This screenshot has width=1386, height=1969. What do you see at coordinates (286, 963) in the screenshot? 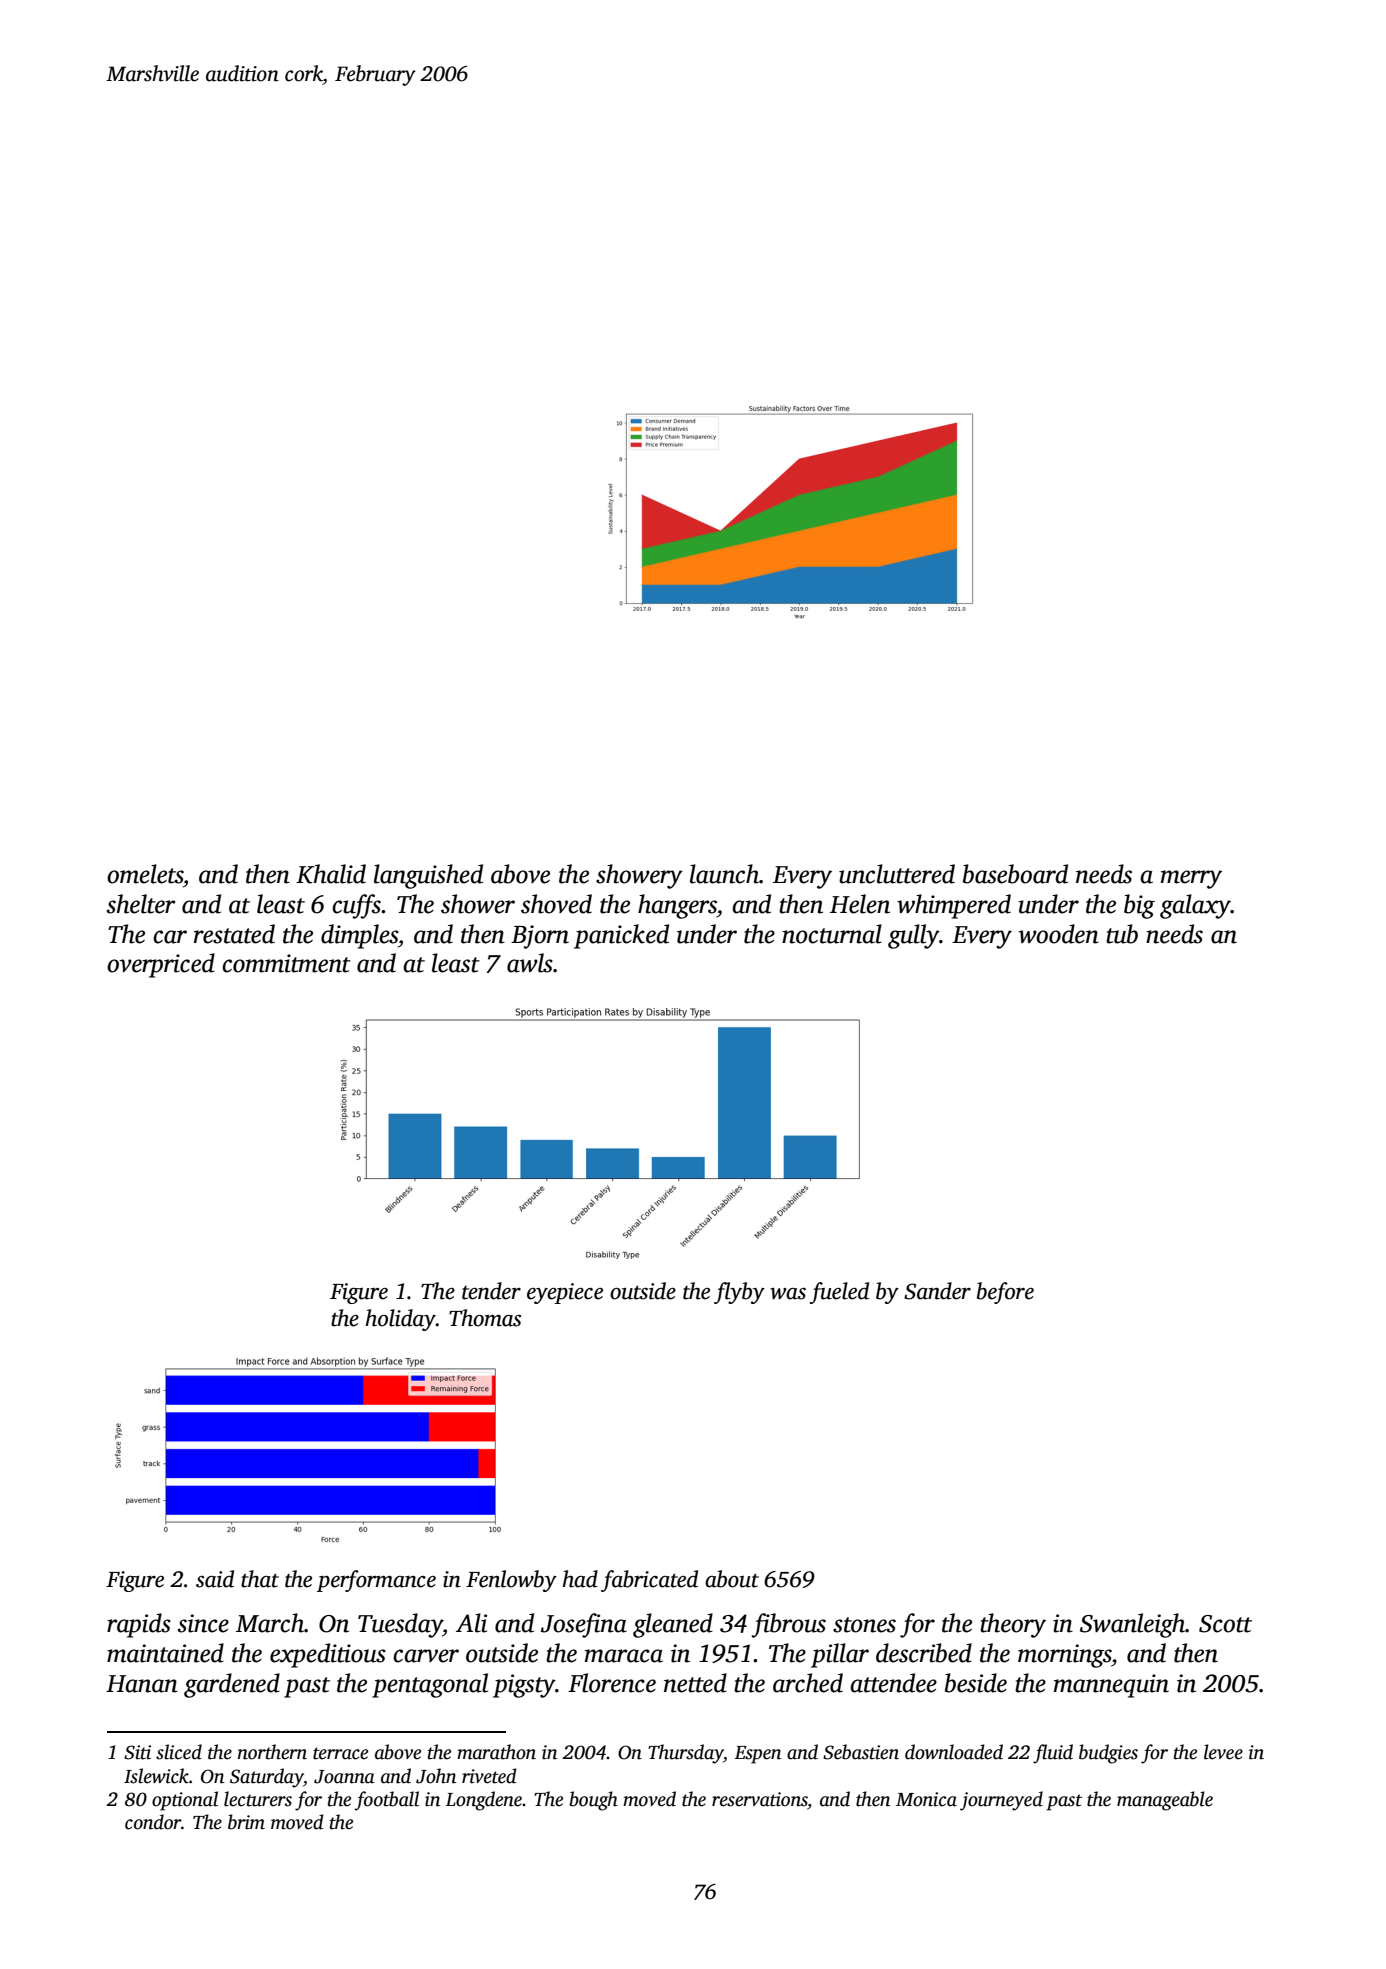
I see `commitment` at bounding box center [286, 963].
